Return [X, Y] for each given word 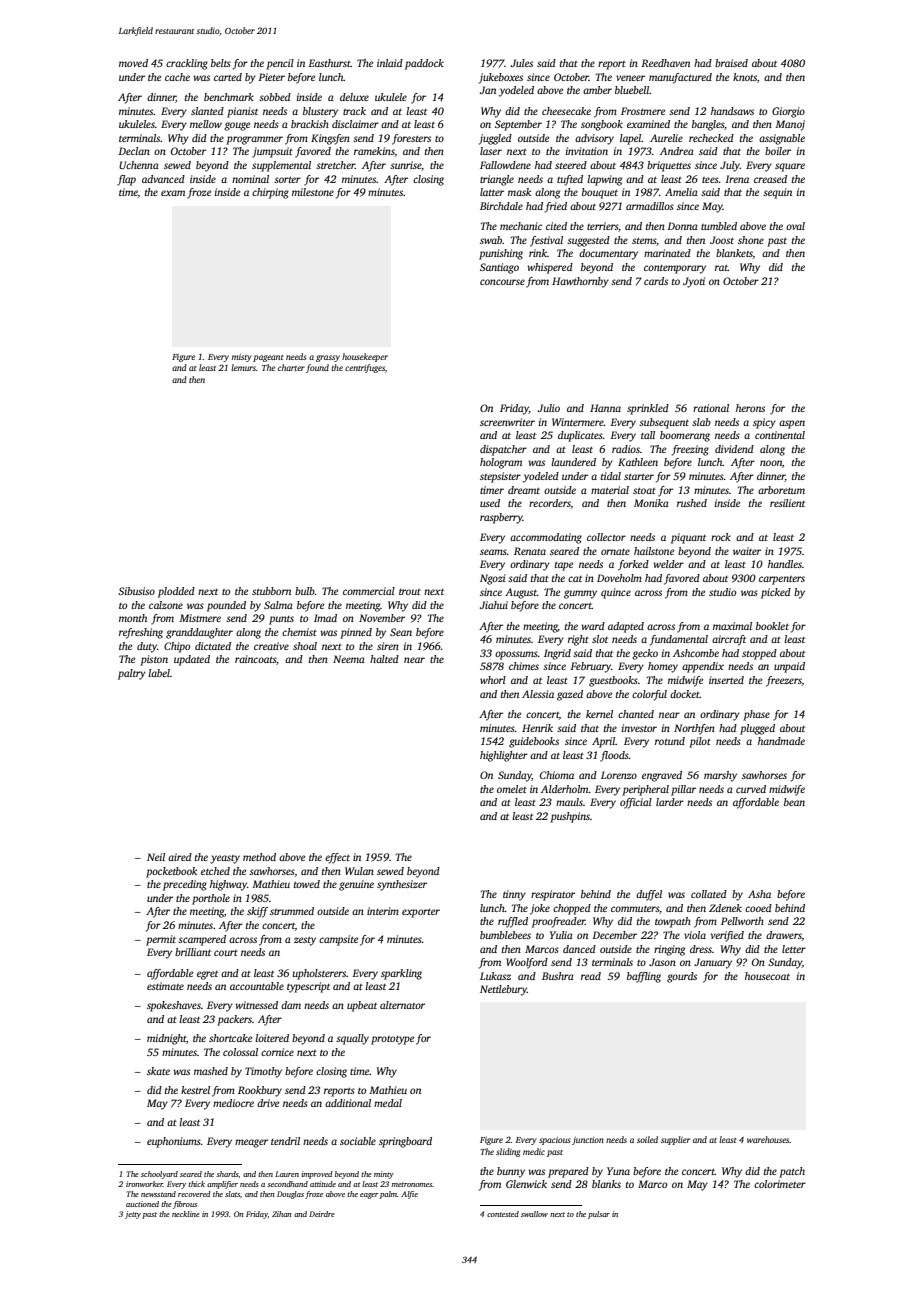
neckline [186, 1214]
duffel [649, 895]
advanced [163, 179]
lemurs [243, 367]
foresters [411, 139]
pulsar [599, 1215]
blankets [734, 254]
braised [731, 63]
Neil [156, 857]
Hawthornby [580, 282]
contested [503, 1214]
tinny [514, 895]
